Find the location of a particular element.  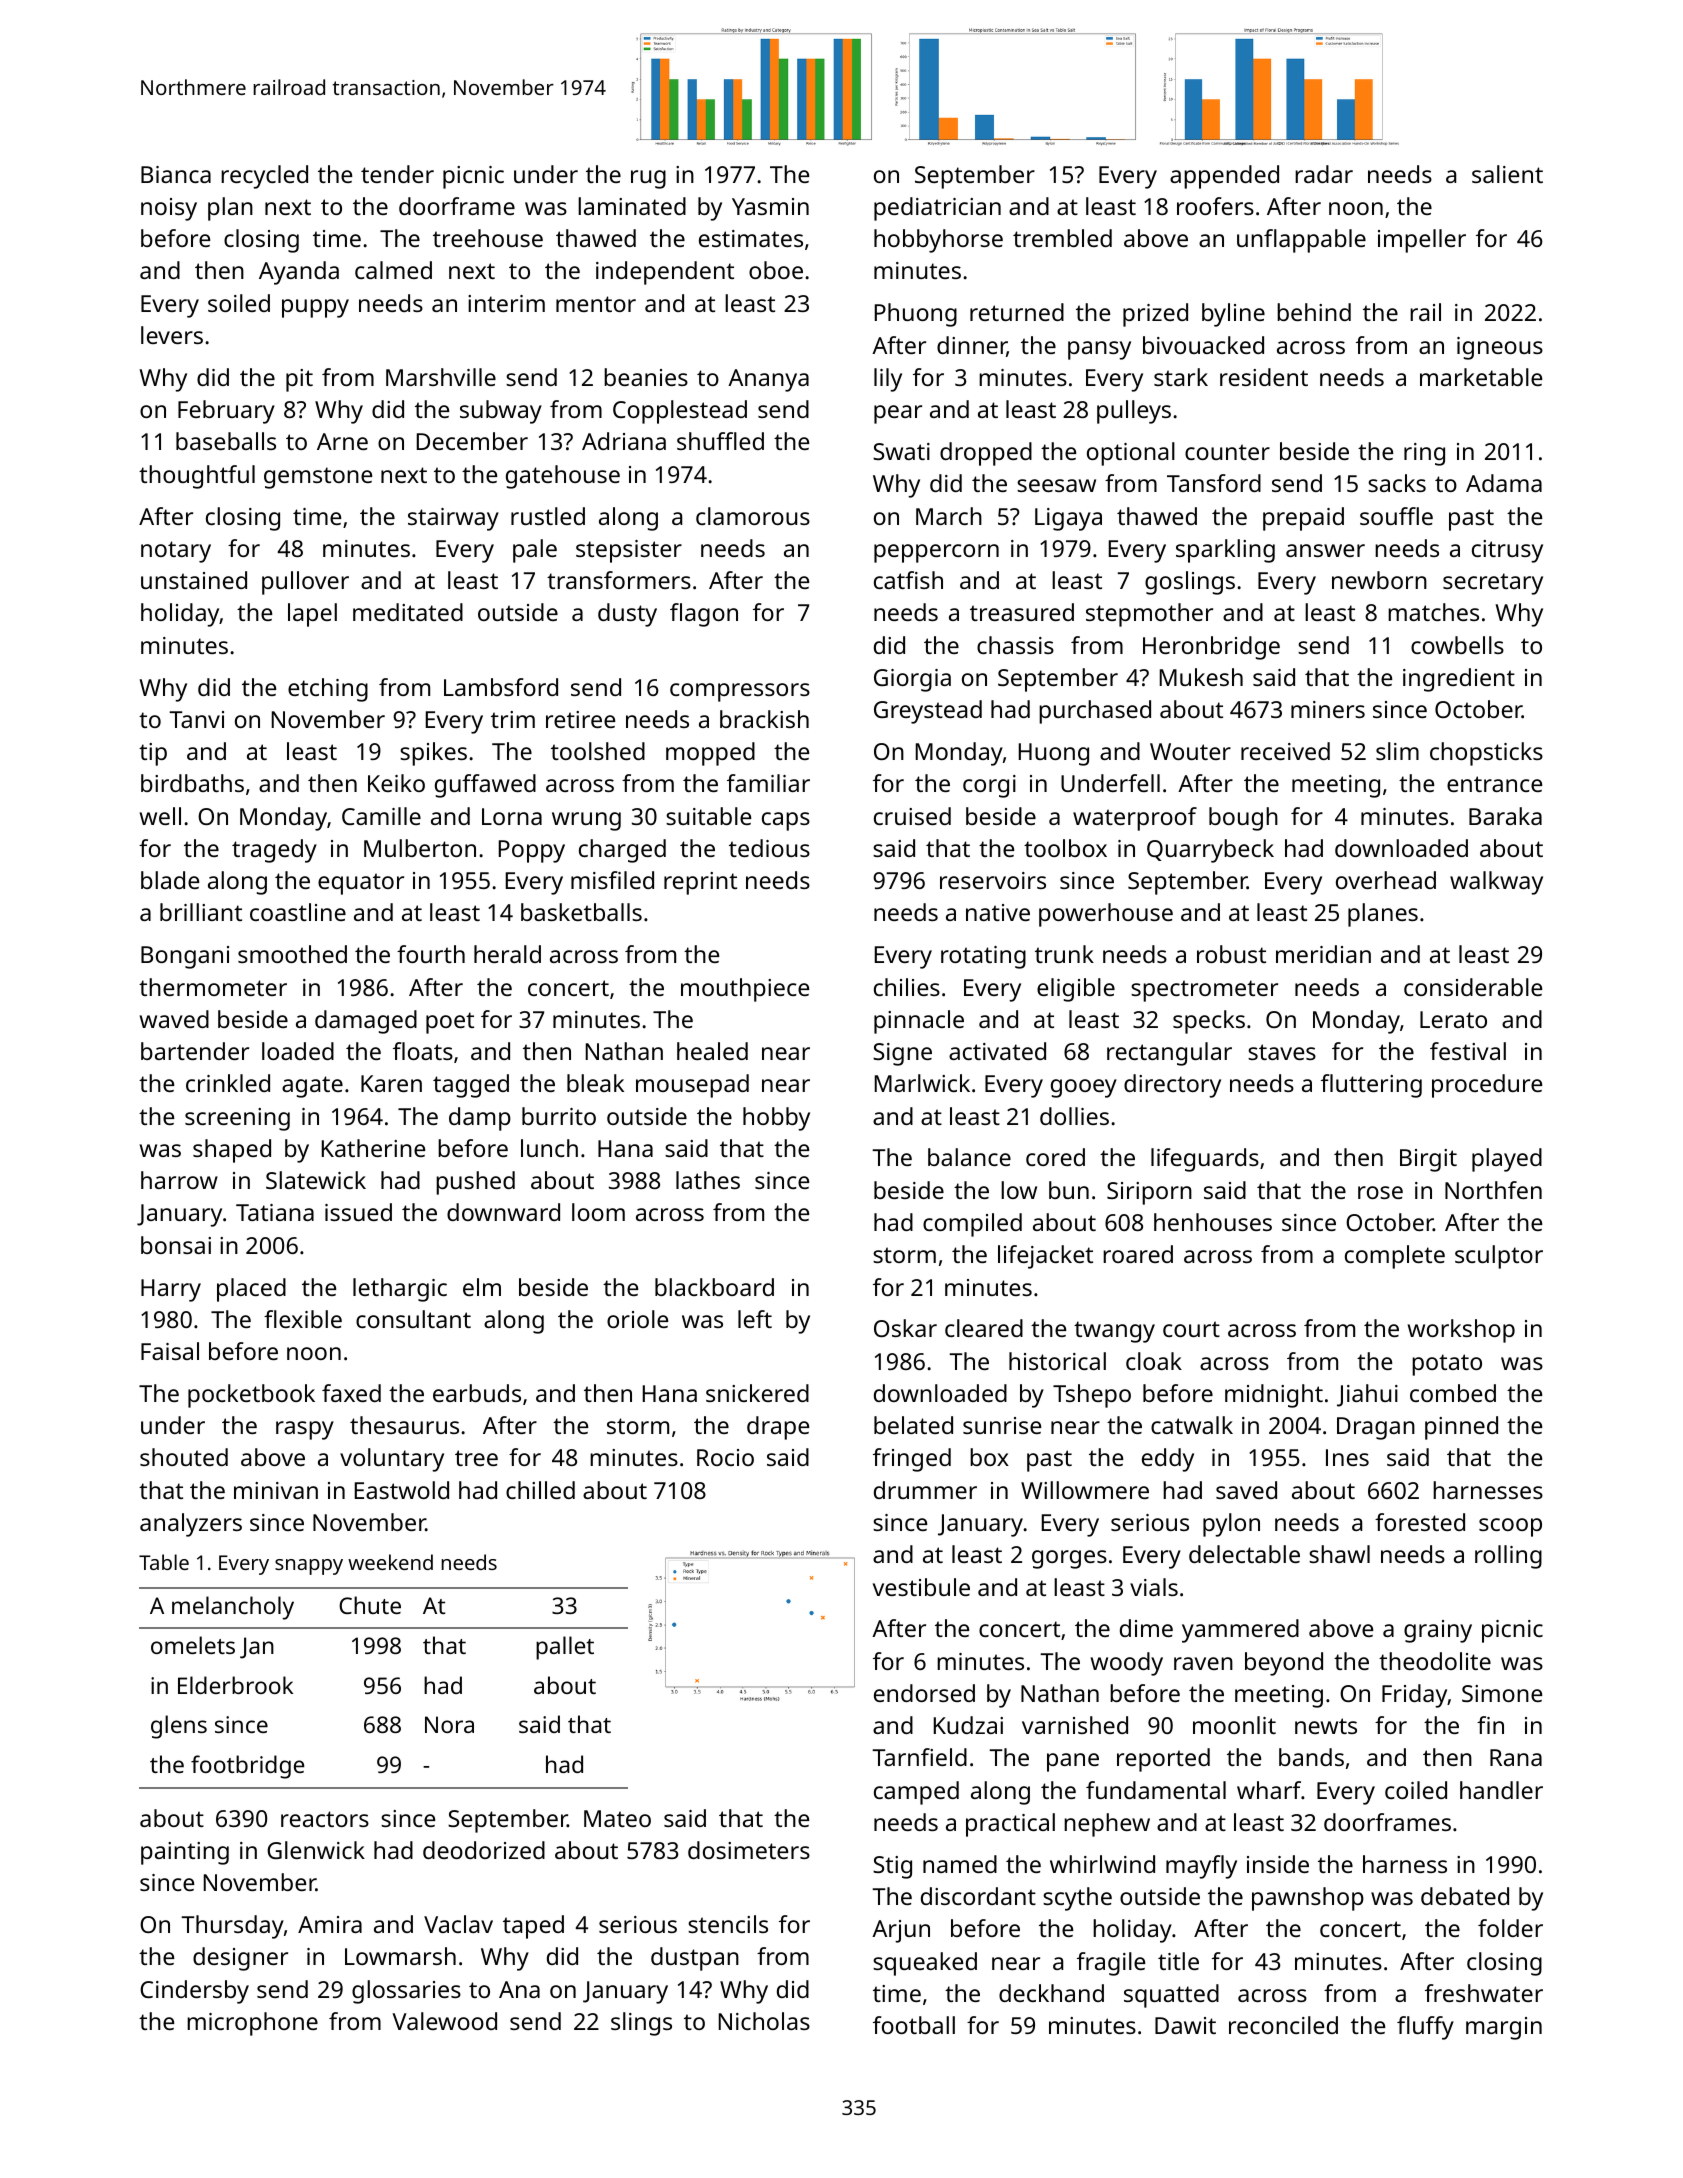

levers is located at coordinates (172, 335).
